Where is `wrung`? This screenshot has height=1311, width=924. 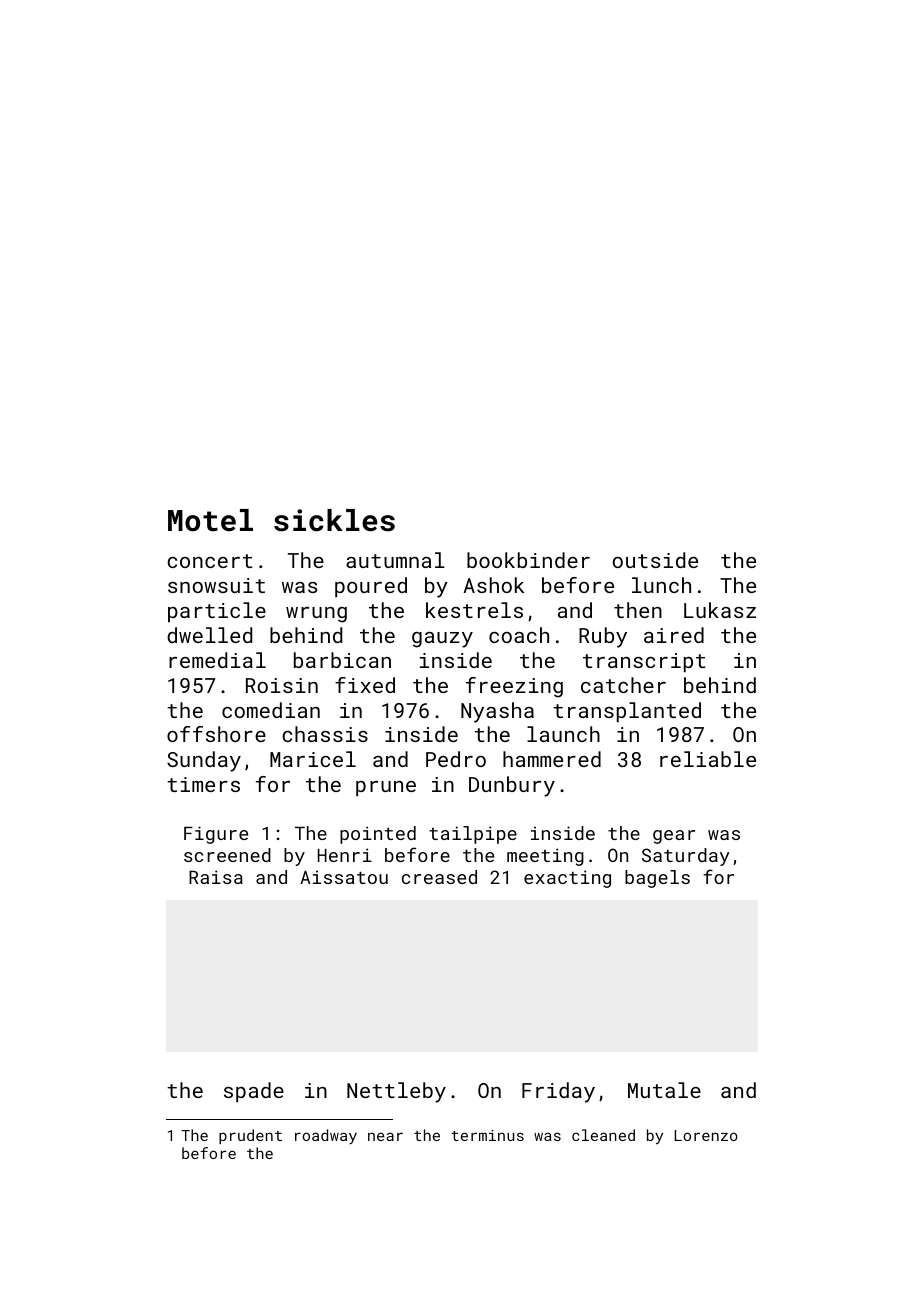
wrung is located at coordinates (316, 615).
